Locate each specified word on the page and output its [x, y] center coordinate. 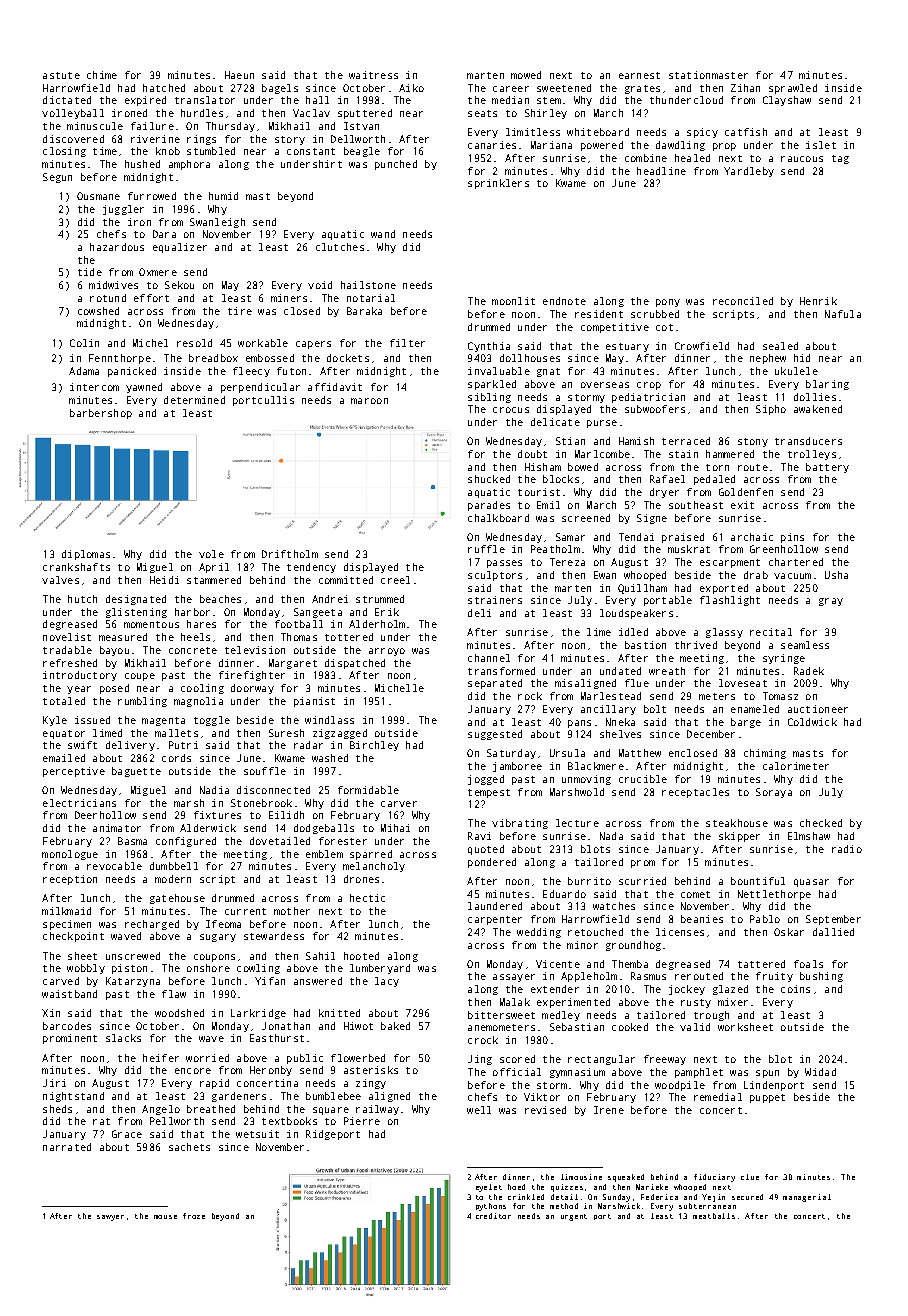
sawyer [110, 1218]
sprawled [793, 89]
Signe [652, 519]
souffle [265, 771]
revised [545, 1110]
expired [145, 101]
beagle [362, 152]
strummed [380, 599]
